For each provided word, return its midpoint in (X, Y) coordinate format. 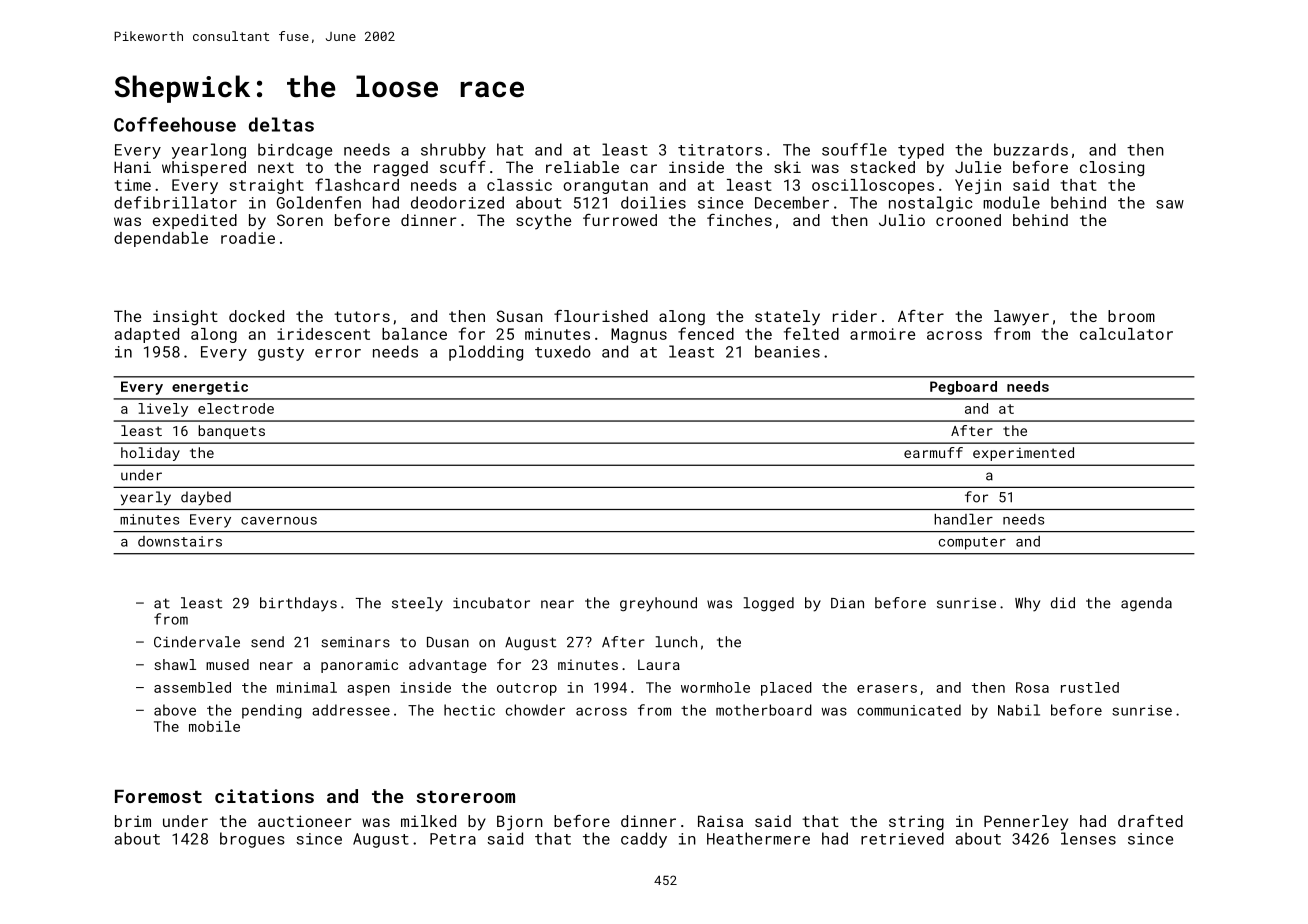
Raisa (720, 821)
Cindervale (197, 642)
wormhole (715, 687)
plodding (486, 353)
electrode (236, 408)
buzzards (1031, 149)
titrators (720, 150)
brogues (252, 840)
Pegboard (963, 388)
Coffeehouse (175, 124)
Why (1027, 604)
